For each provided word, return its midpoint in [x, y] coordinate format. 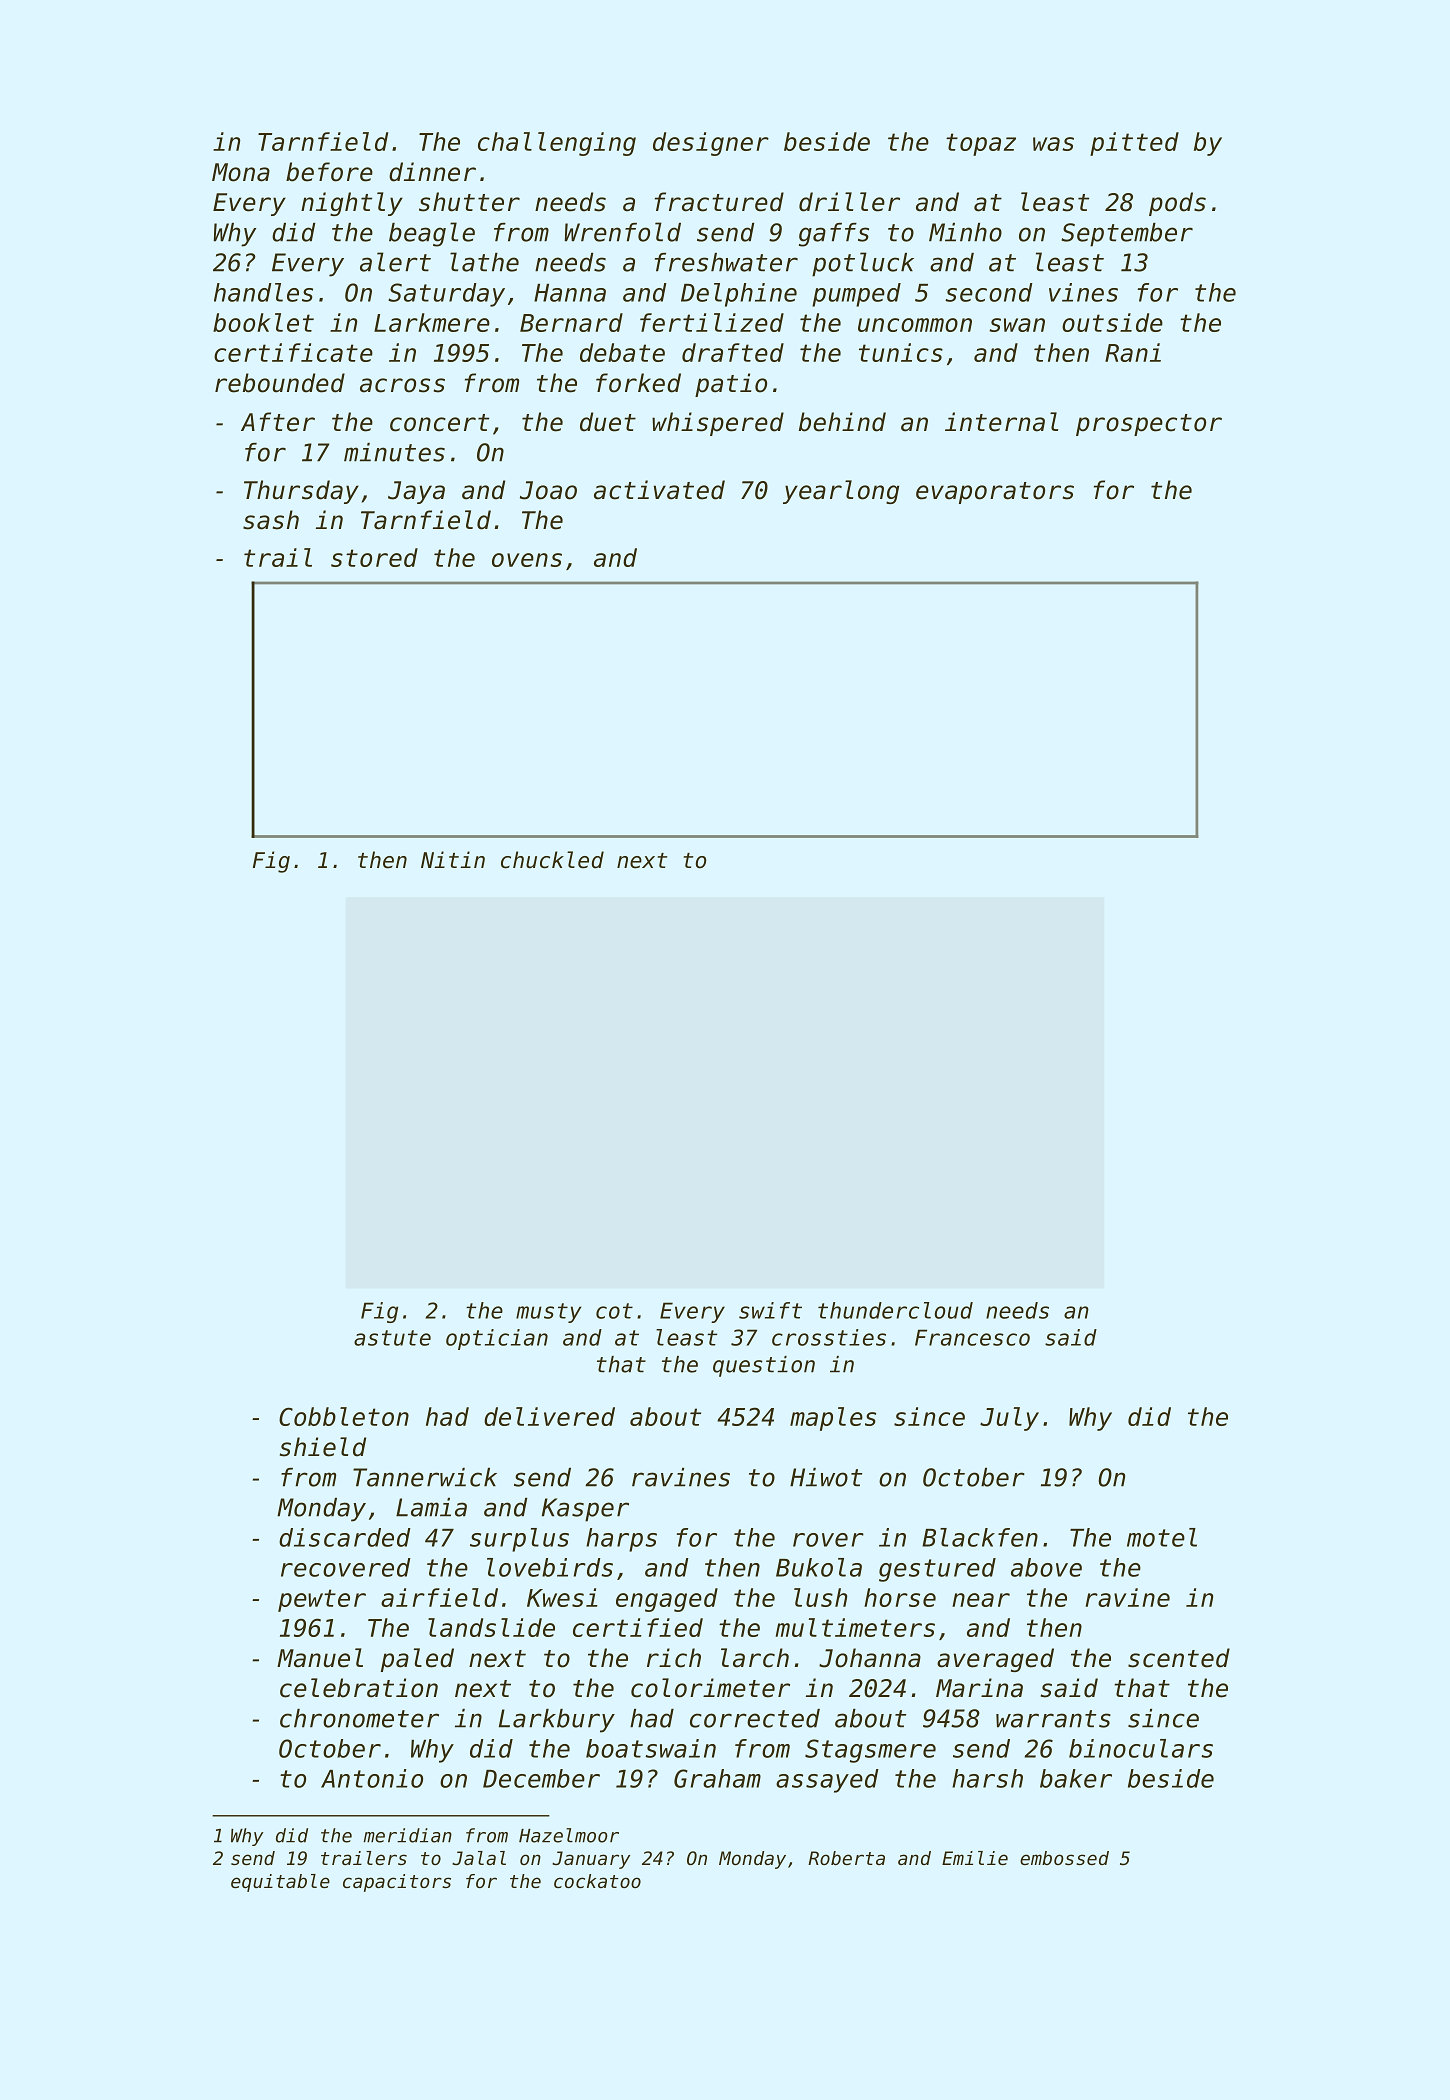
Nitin [453, 859]
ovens [527, 560]
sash [271, 520]
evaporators [995, 493]
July [1009, 1419]
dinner [432, 172]
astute [392, 1338]
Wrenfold [622, 232]
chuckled [552, 860]
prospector [1149, 425]
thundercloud [895, 1310]
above [1046, 1567]
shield [323, 1447]
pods [1177, 204]
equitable [280, 1883]
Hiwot [826, 1477]
